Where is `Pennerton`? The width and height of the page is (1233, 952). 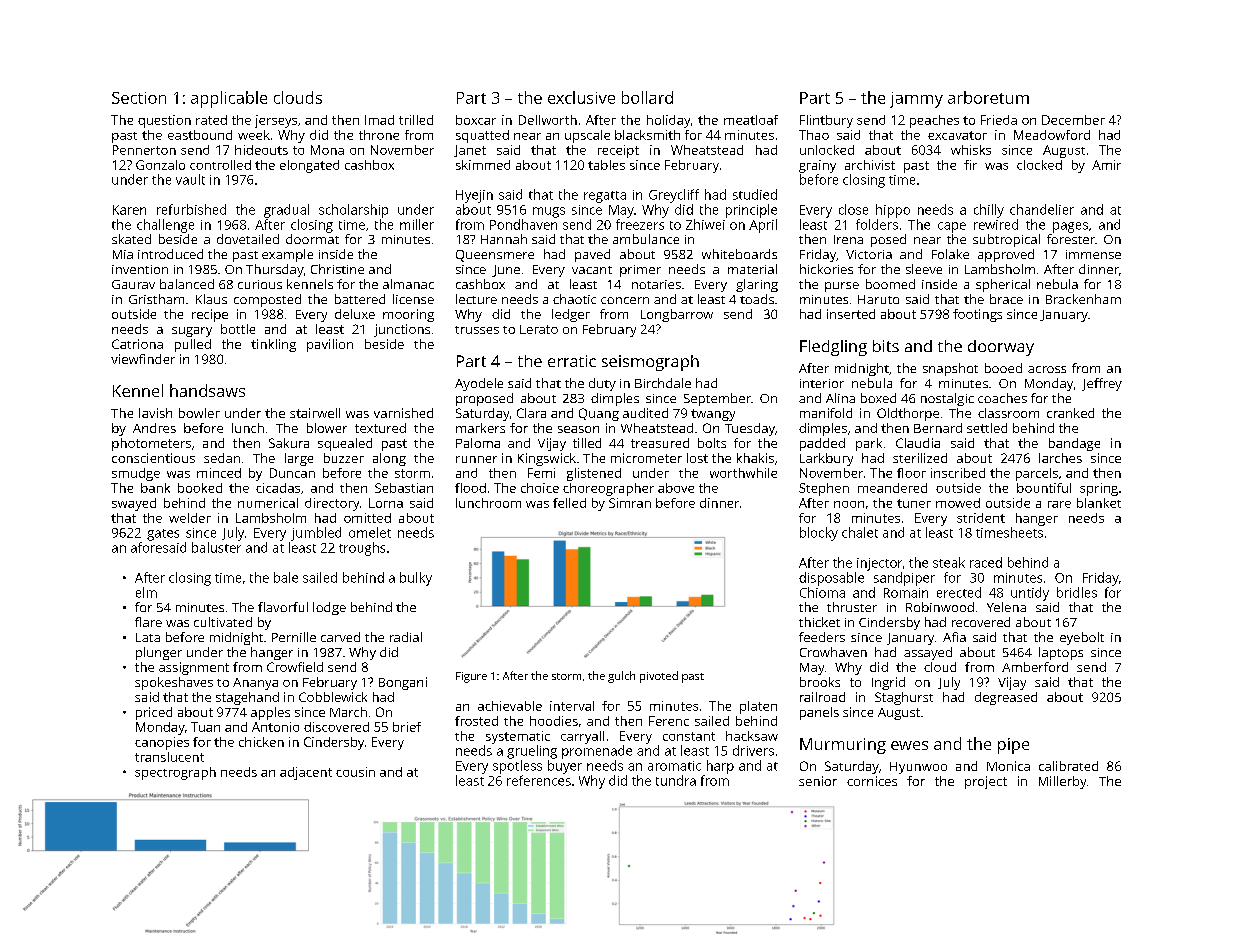 Pennerton is located at coordinates (144, 150).
